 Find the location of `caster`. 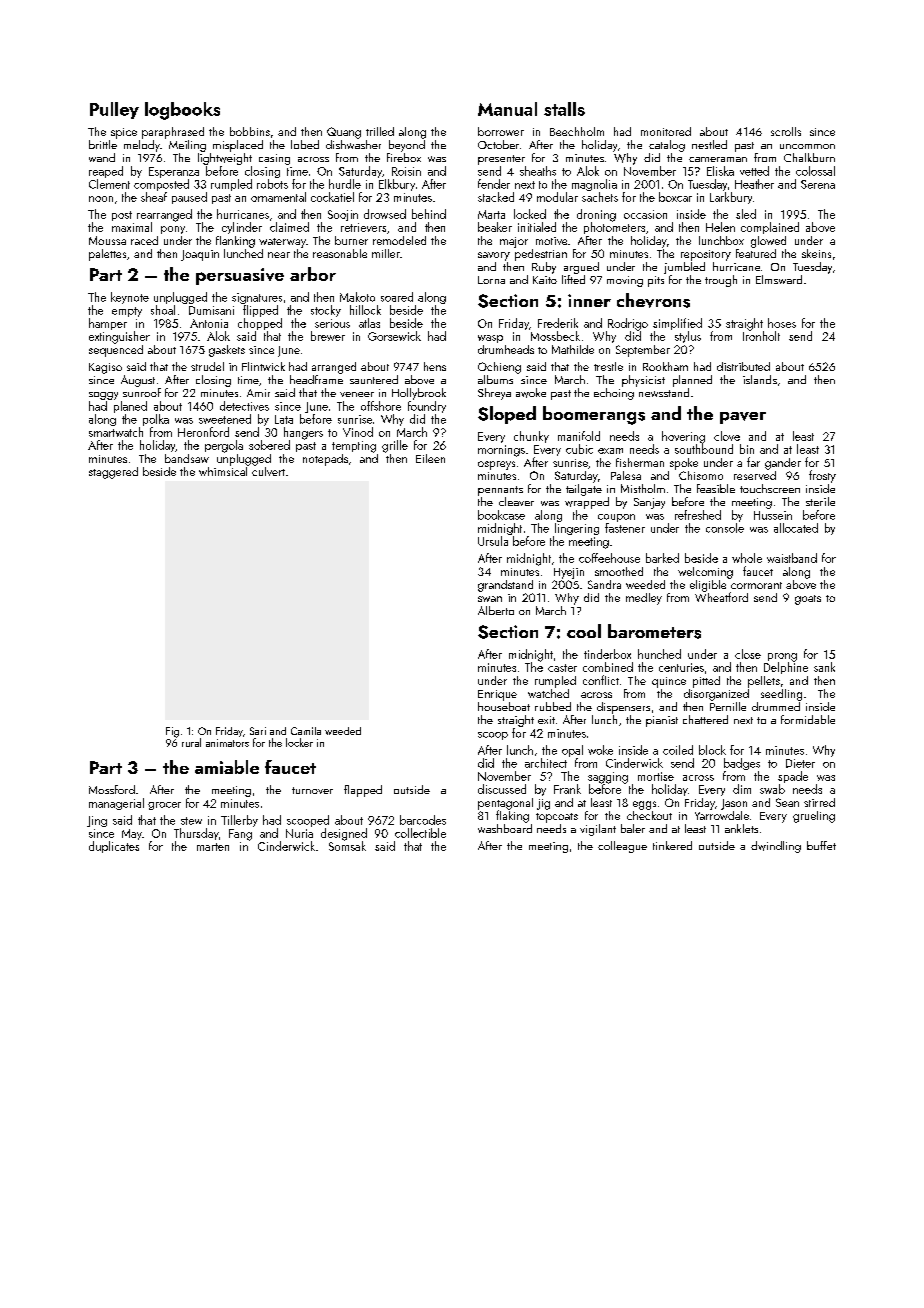

caster is located at coordinates (562, 668).
